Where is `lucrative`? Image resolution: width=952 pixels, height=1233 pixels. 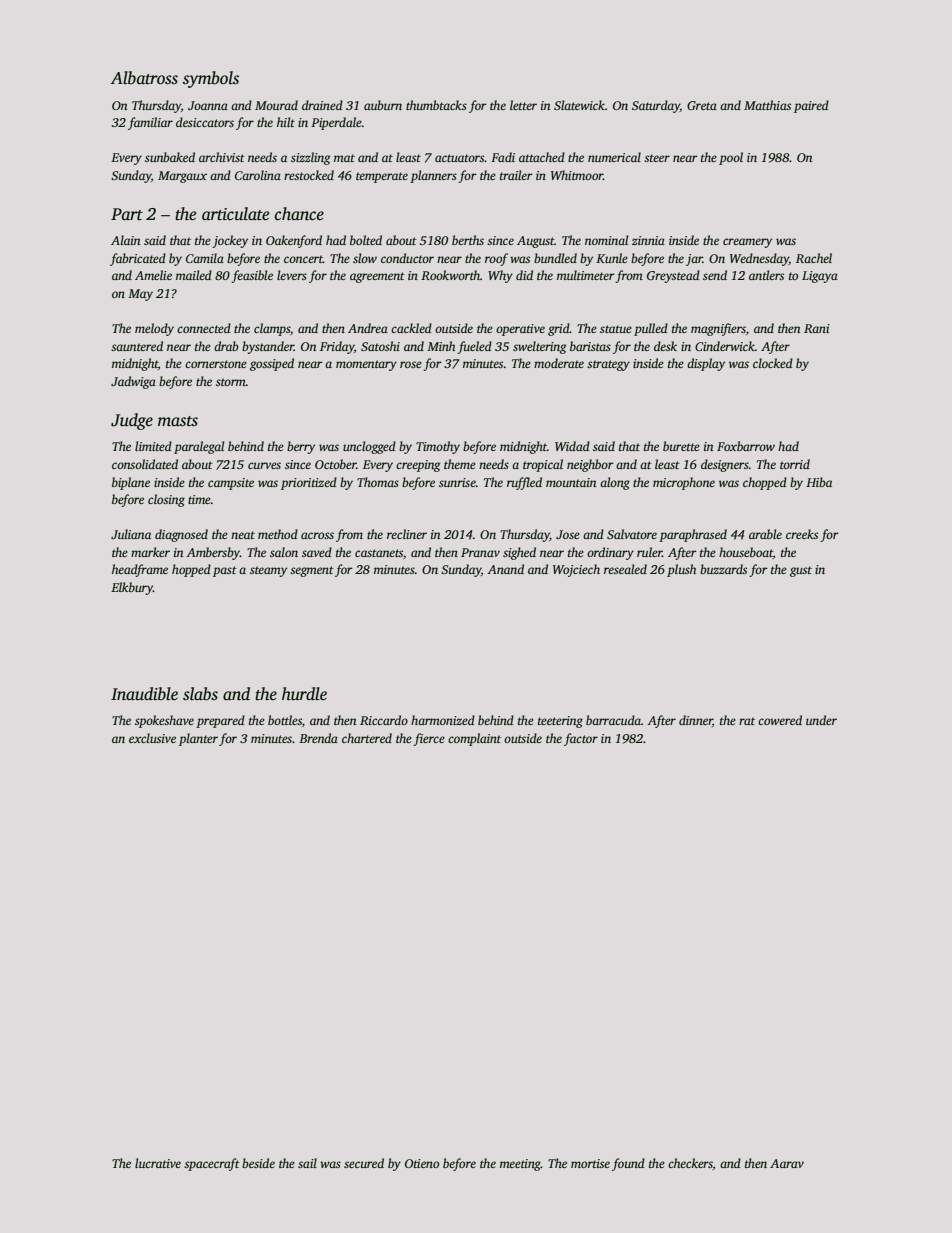 lucrative is located at coordinates (158, 1163).
